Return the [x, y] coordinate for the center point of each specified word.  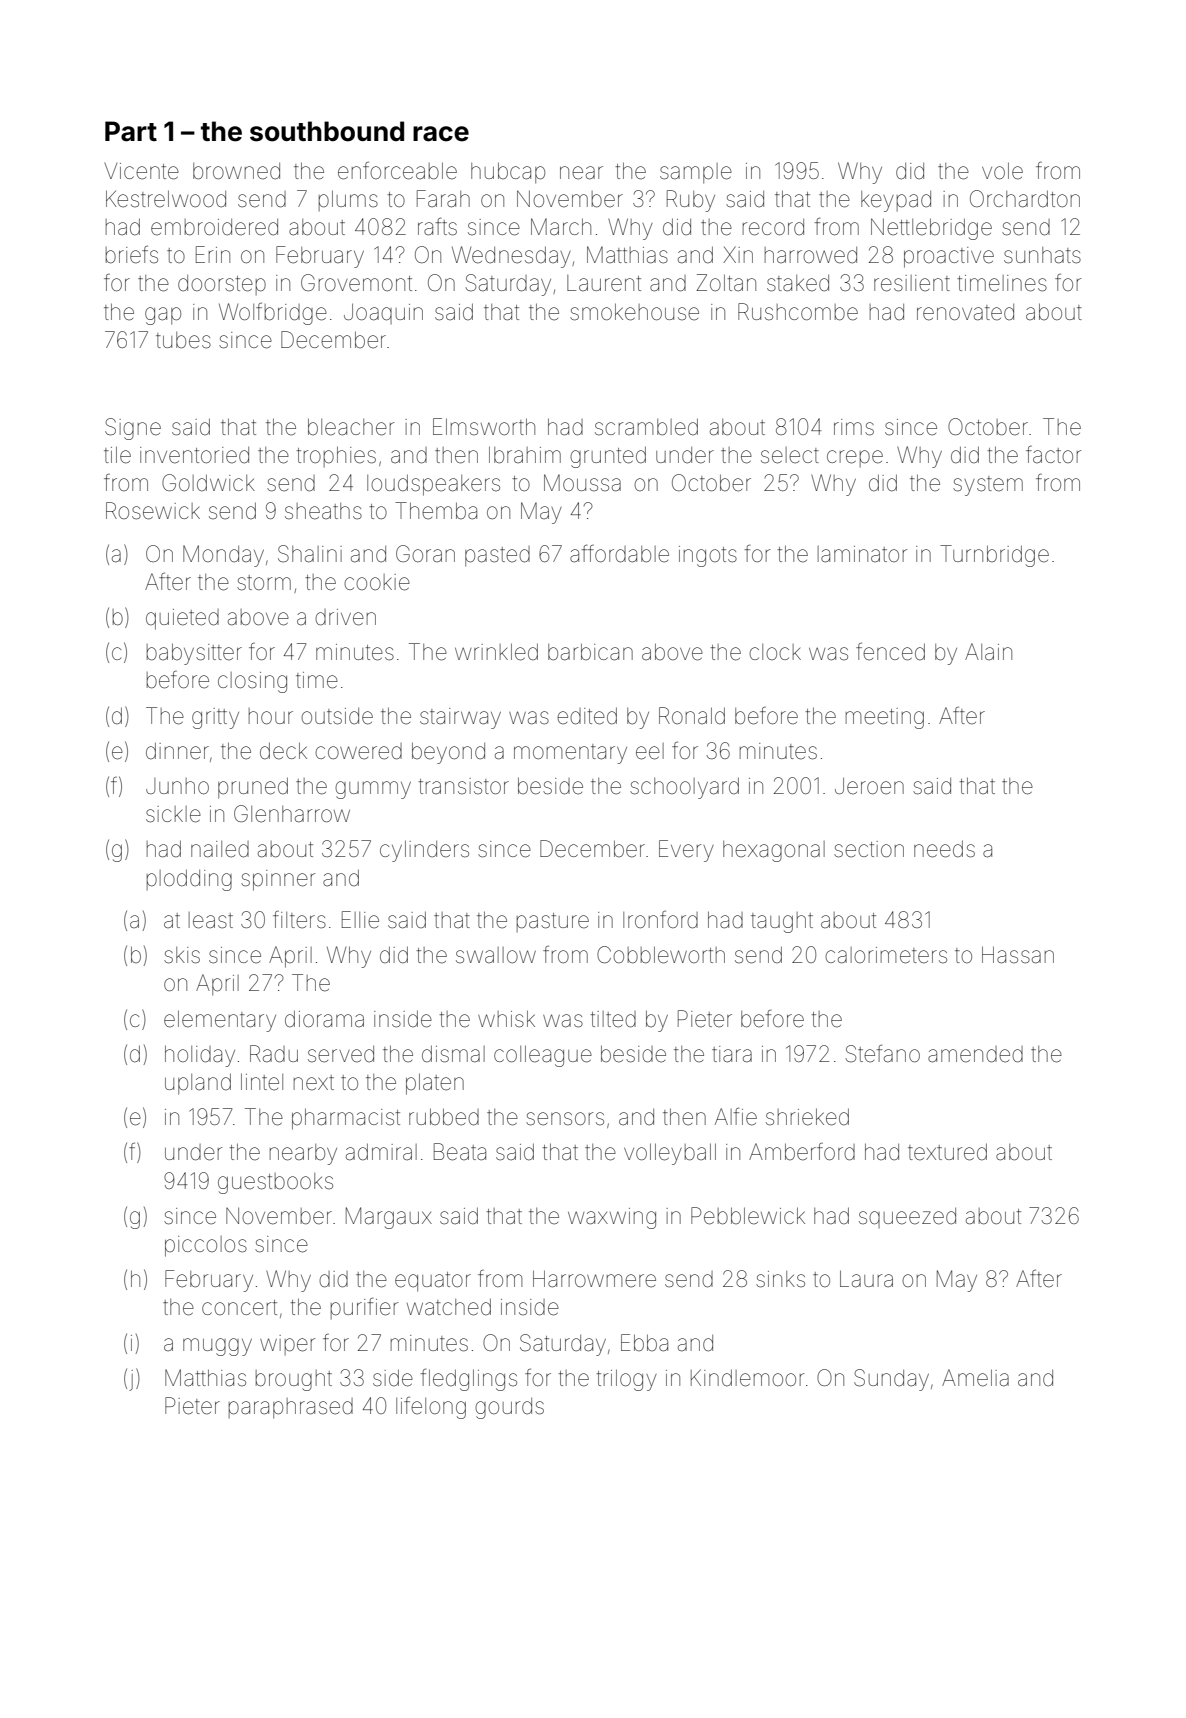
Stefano [883, 1053]
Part [131, 131]
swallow [496, 955]
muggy [217, 1347]
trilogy [626, 1380]
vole [1002, 171]
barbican [590, 652]
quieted [182, 619]
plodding [189, 880]
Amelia [975, 1378]
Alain [988, 651]
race [441, 134]
